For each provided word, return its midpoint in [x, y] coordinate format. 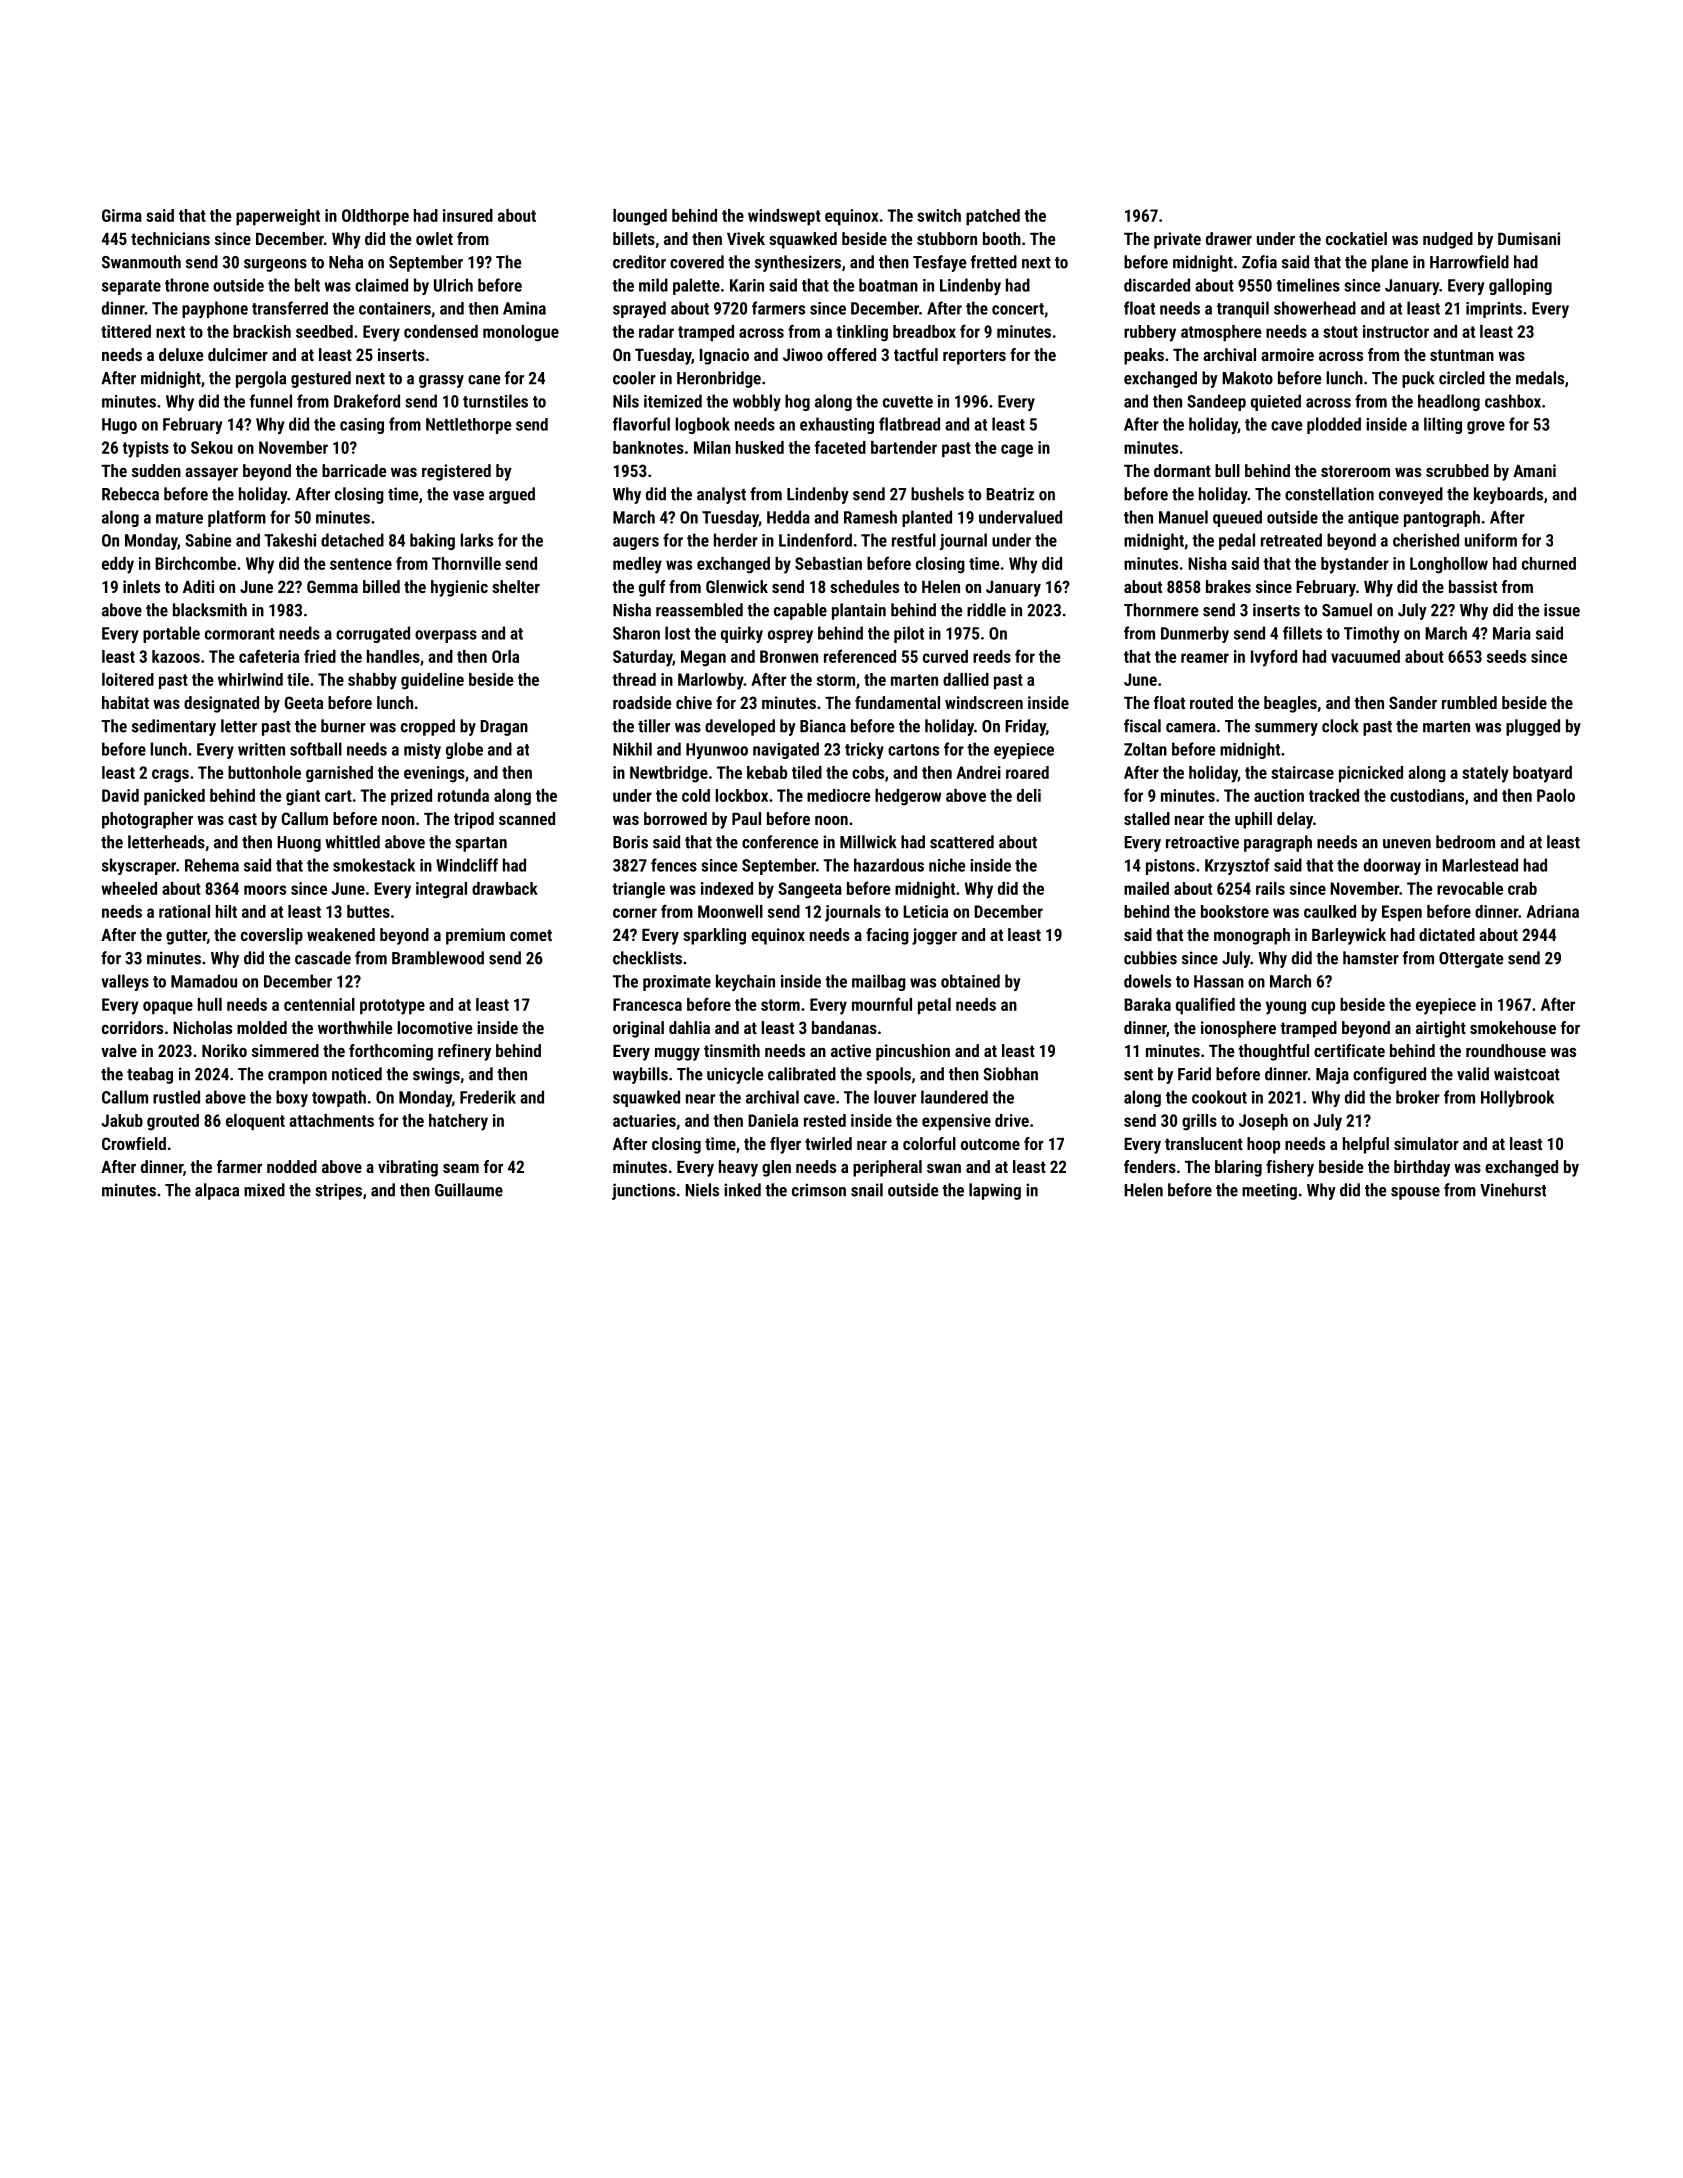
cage [1017, 451]
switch [939, 215]
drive [1012, 1120]
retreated [1291, 540]
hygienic [459, 588]
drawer [1229, 238]
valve [119, 1050]
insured [468, 215]
